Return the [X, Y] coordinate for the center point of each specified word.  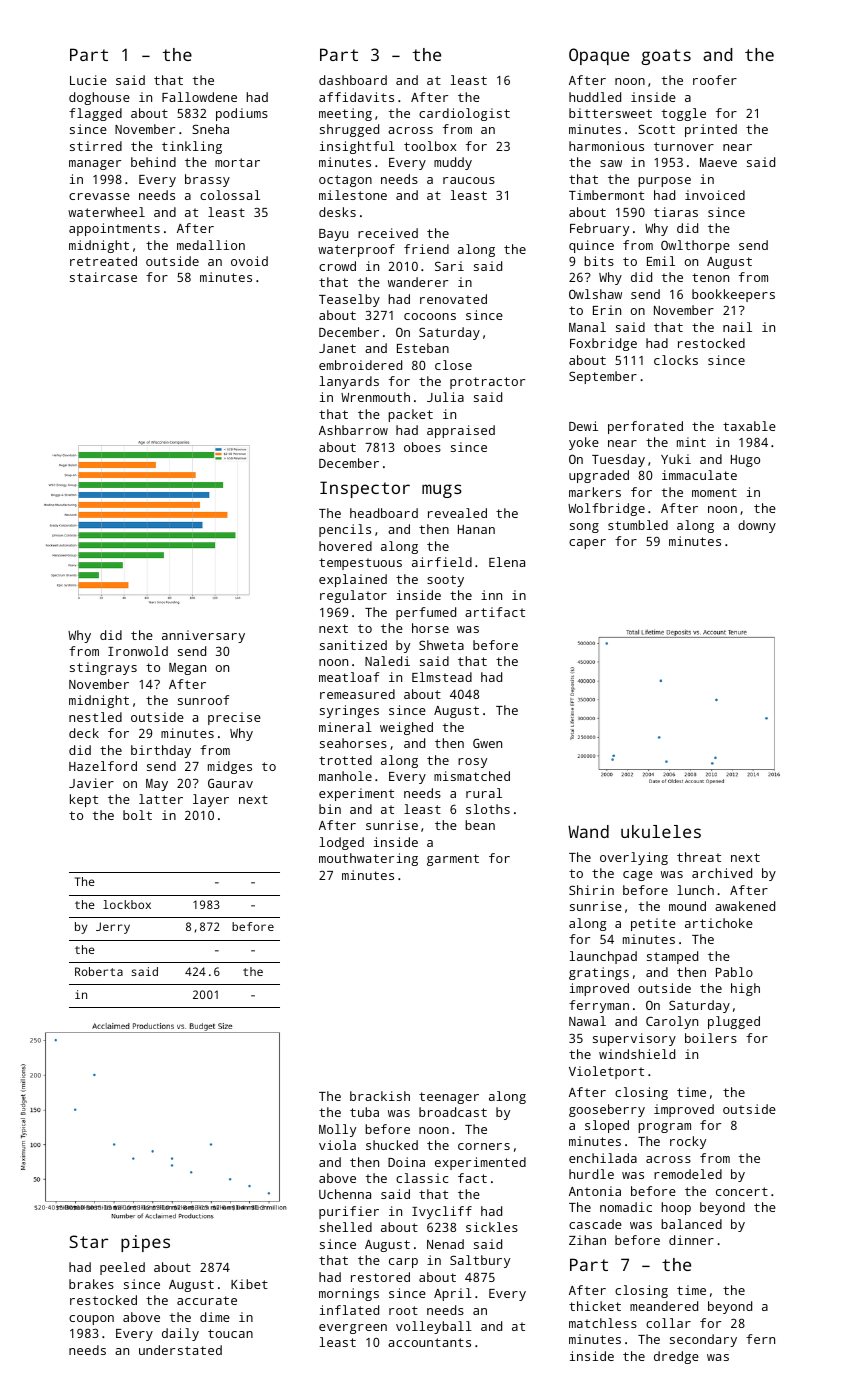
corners [484, 1146]
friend [426, 249]
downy [757, 526]
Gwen [487, 743]
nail [737, 327]
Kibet [249, 1284]
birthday [161, 751]
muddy [453, 163]
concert [742, 1191]
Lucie [88, 80]
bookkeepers [733, 295]
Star [88, 1241]
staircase [103, 277]
